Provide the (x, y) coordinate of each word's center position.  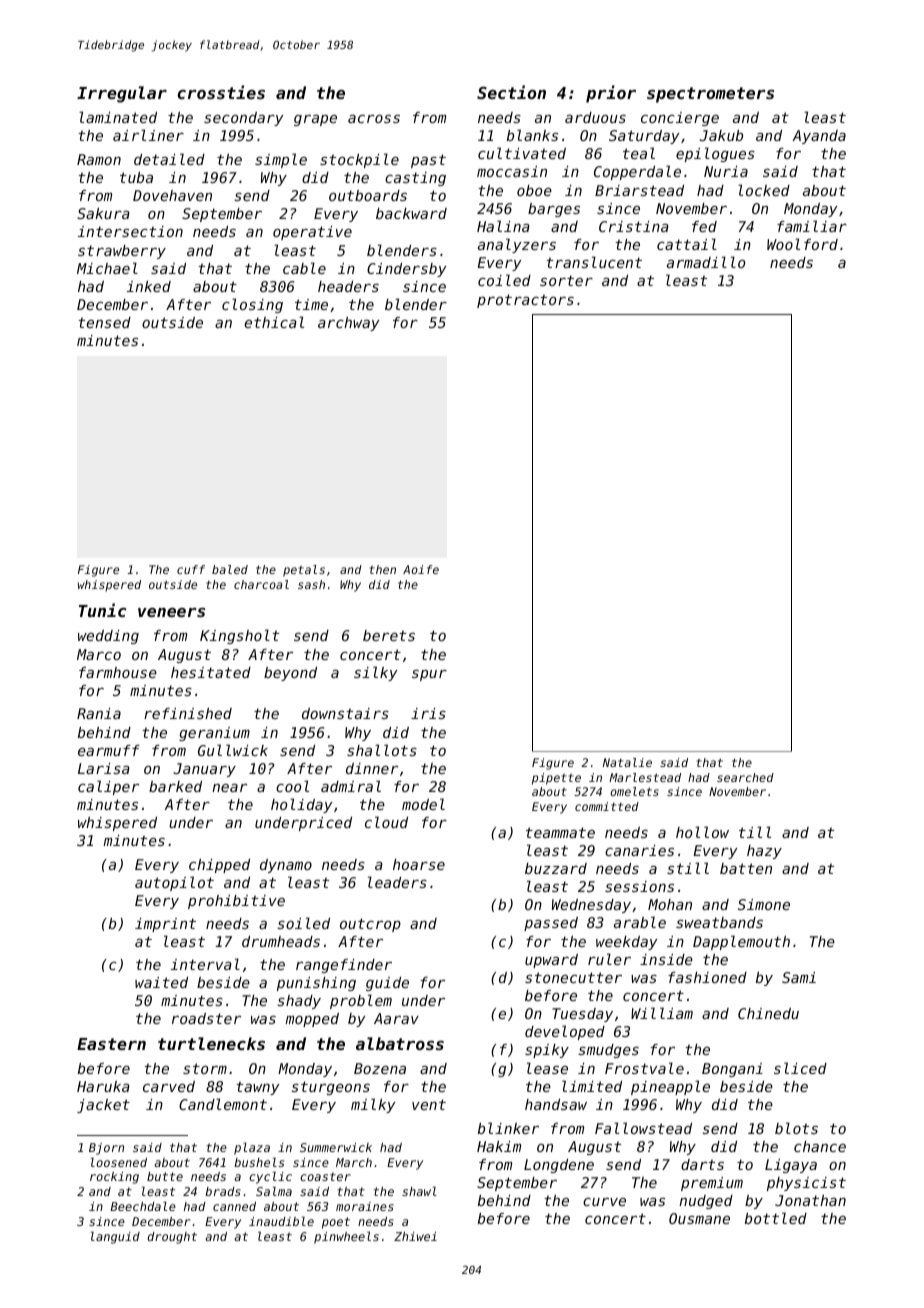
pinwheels (346, 1237)
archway (348, 324)
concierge (680, 119)
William (662, 1013)
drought (172, 1238)
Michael (107, 268)
